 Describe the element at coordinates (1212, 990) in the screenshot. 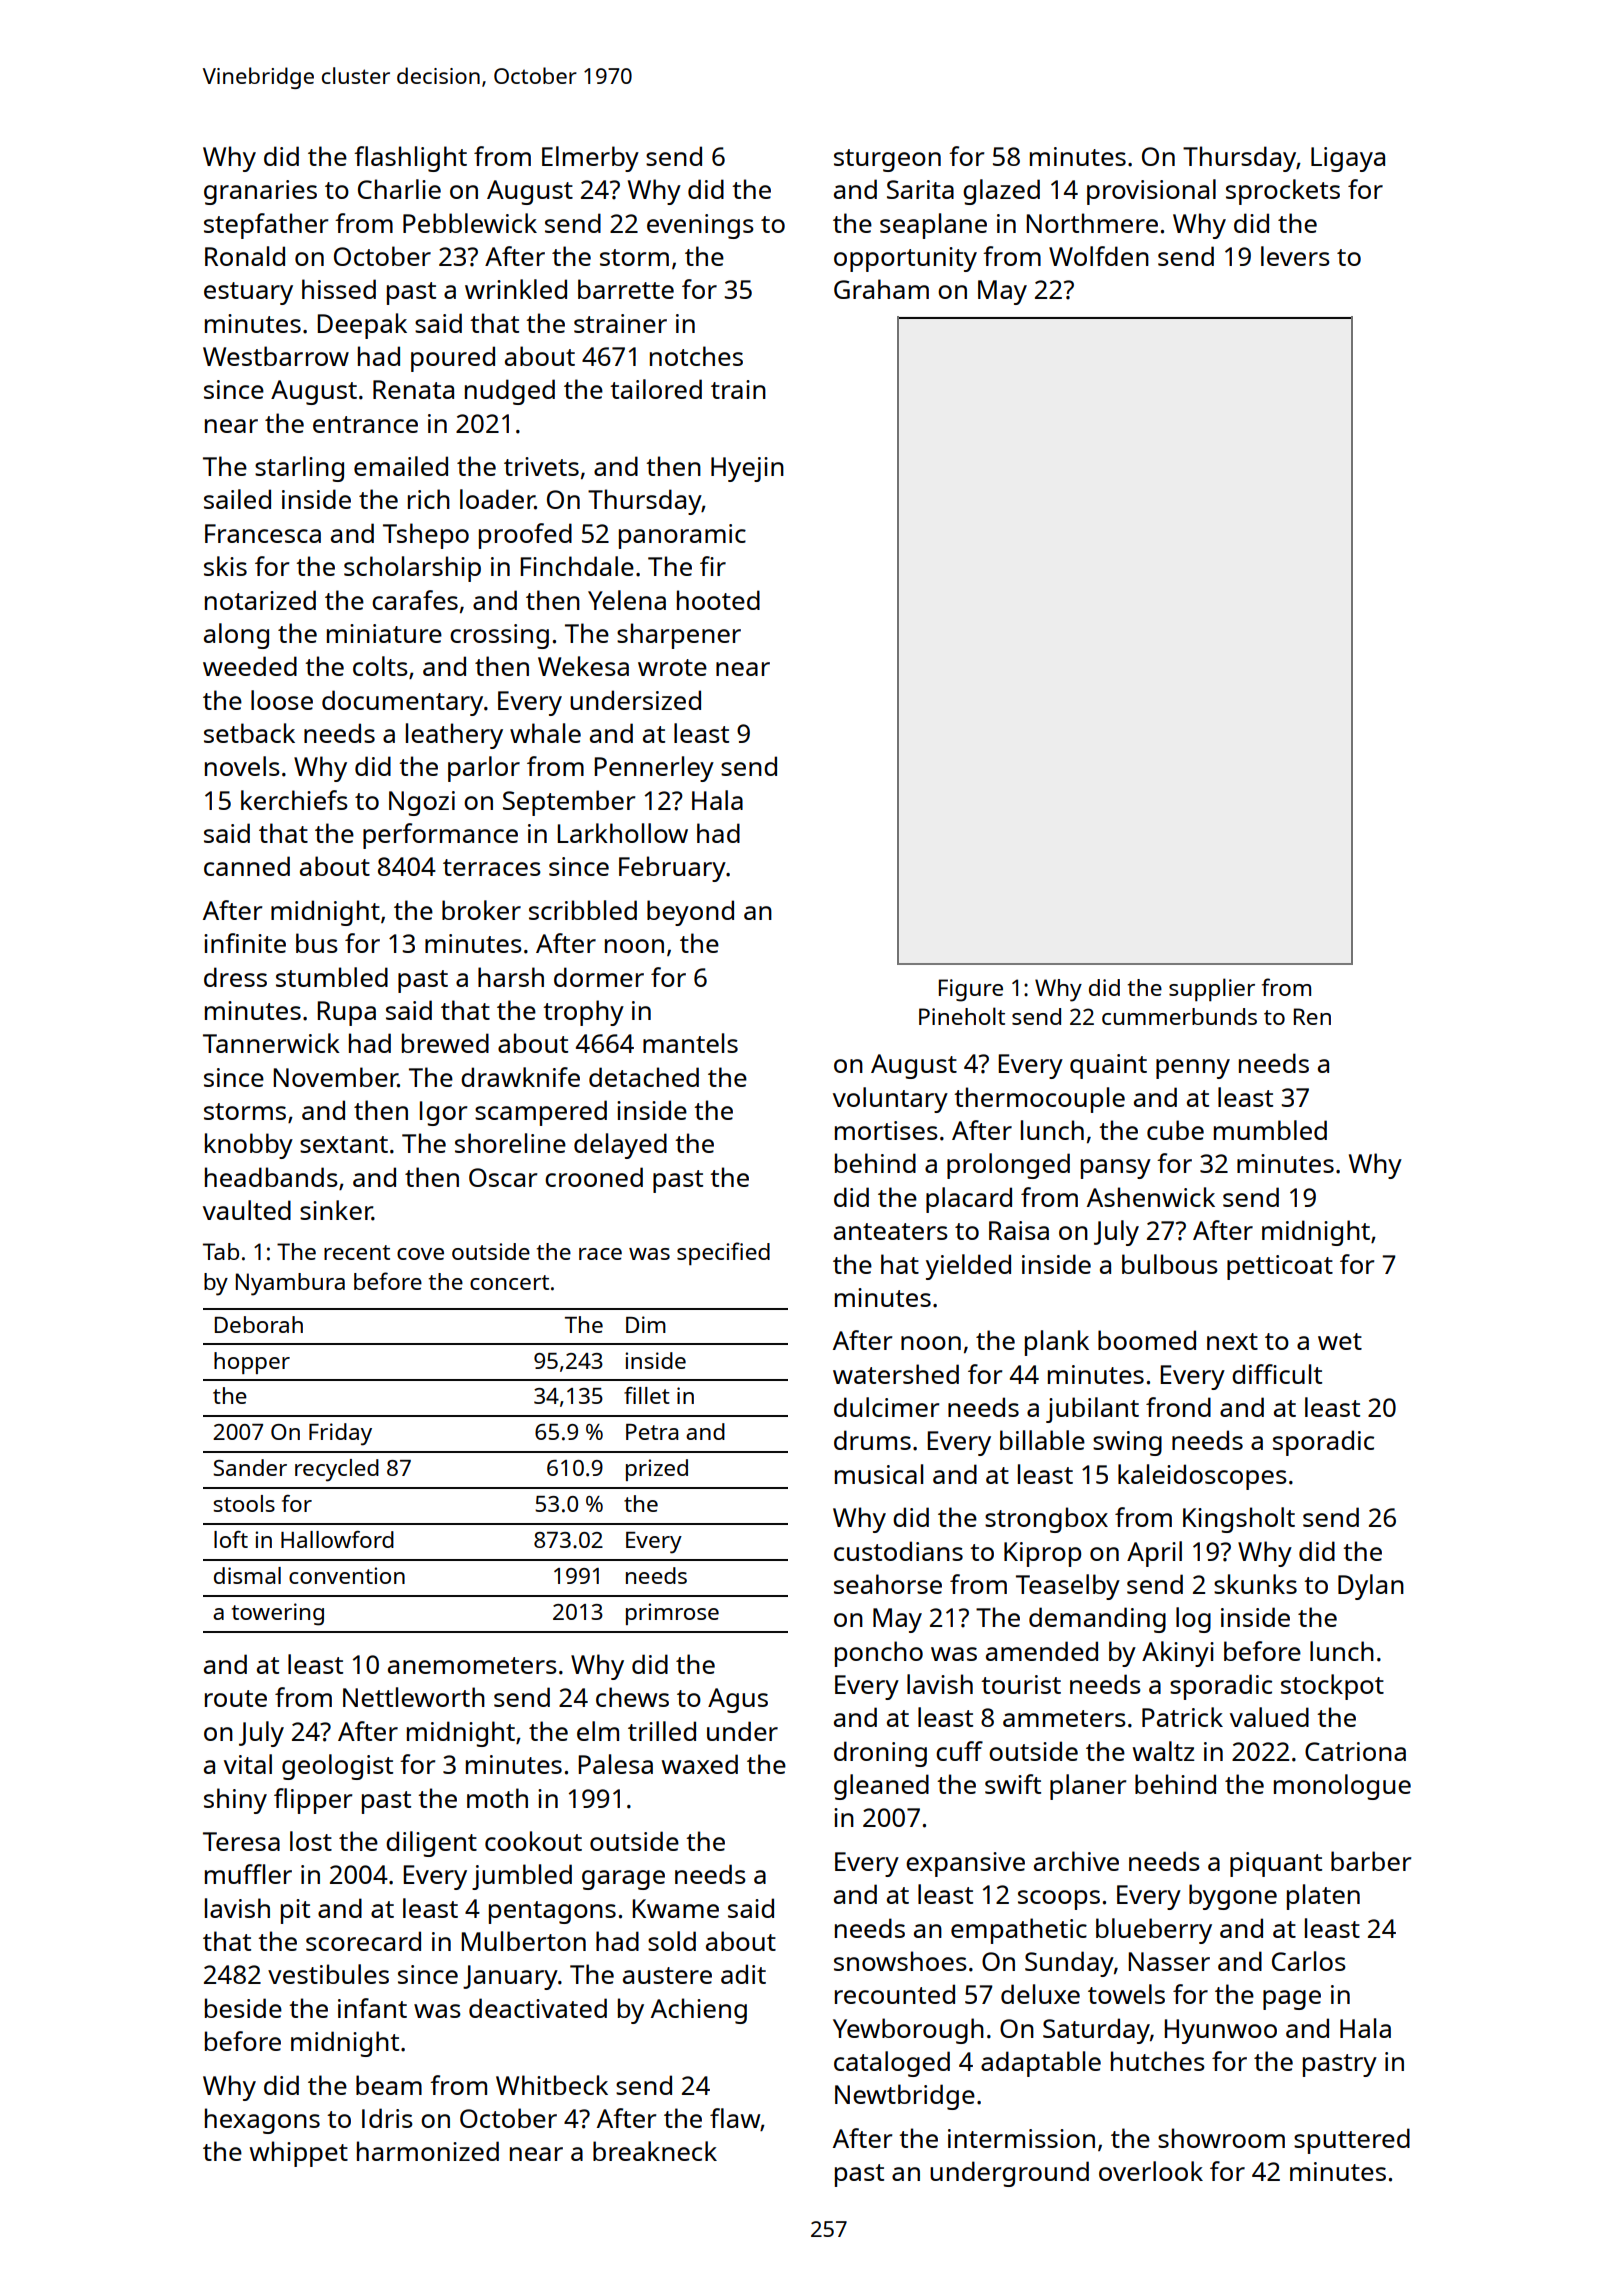

I see `supplier` at that location.
